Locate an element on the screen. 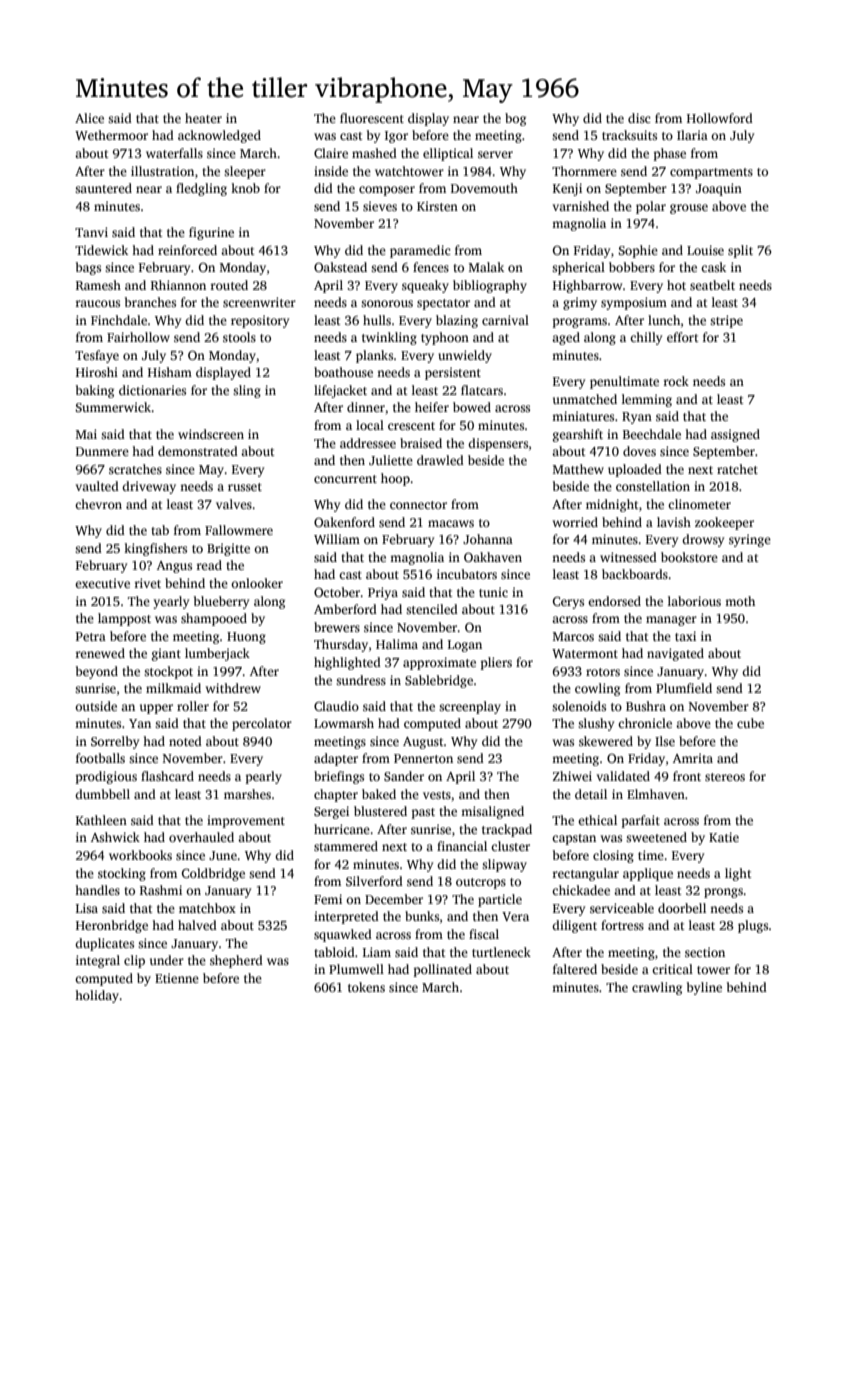  assigned is located at coordinates (735, 435).
